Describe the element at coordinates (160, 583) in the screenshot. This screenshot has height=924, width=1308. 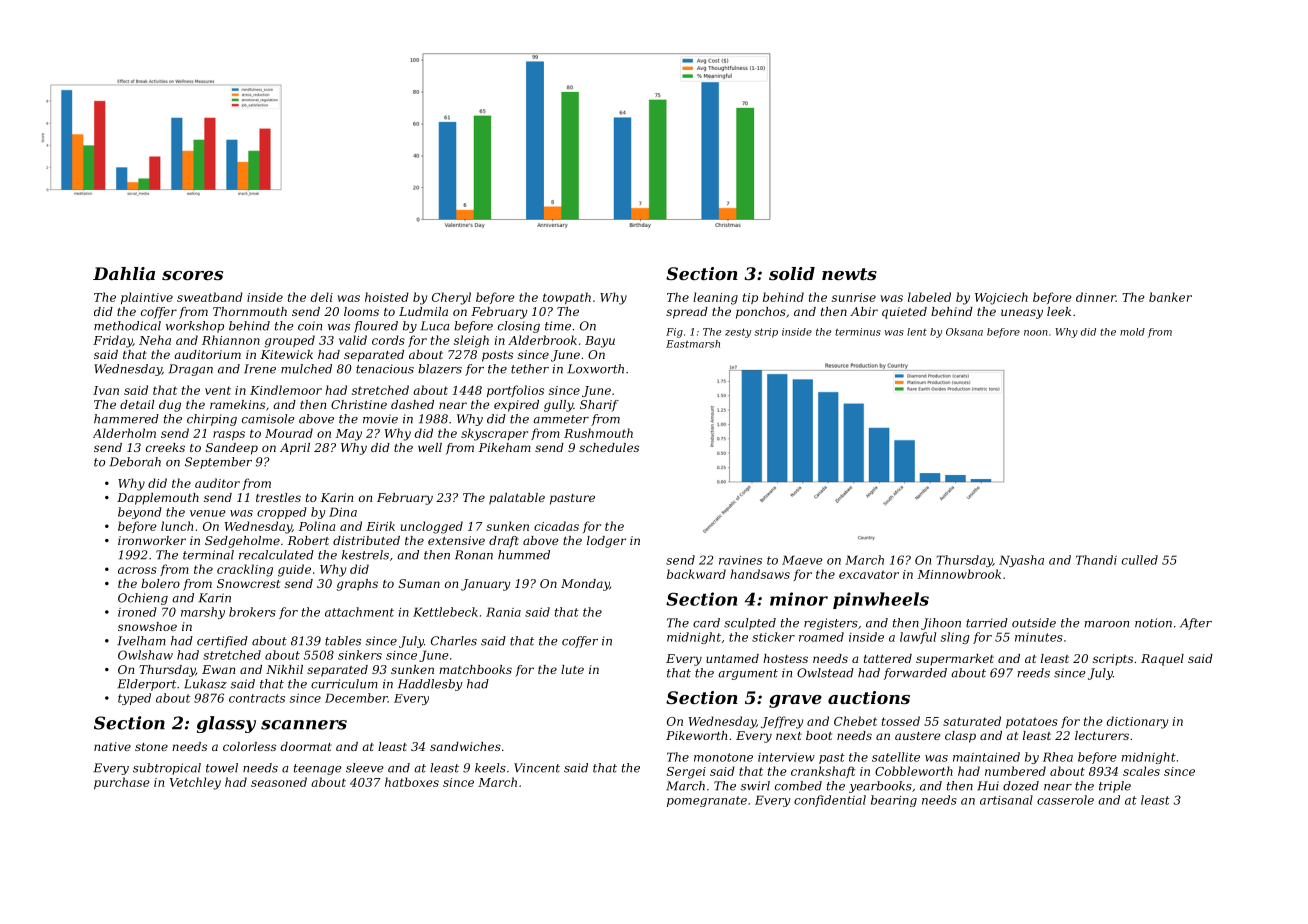
I see `bolero` at that location.
